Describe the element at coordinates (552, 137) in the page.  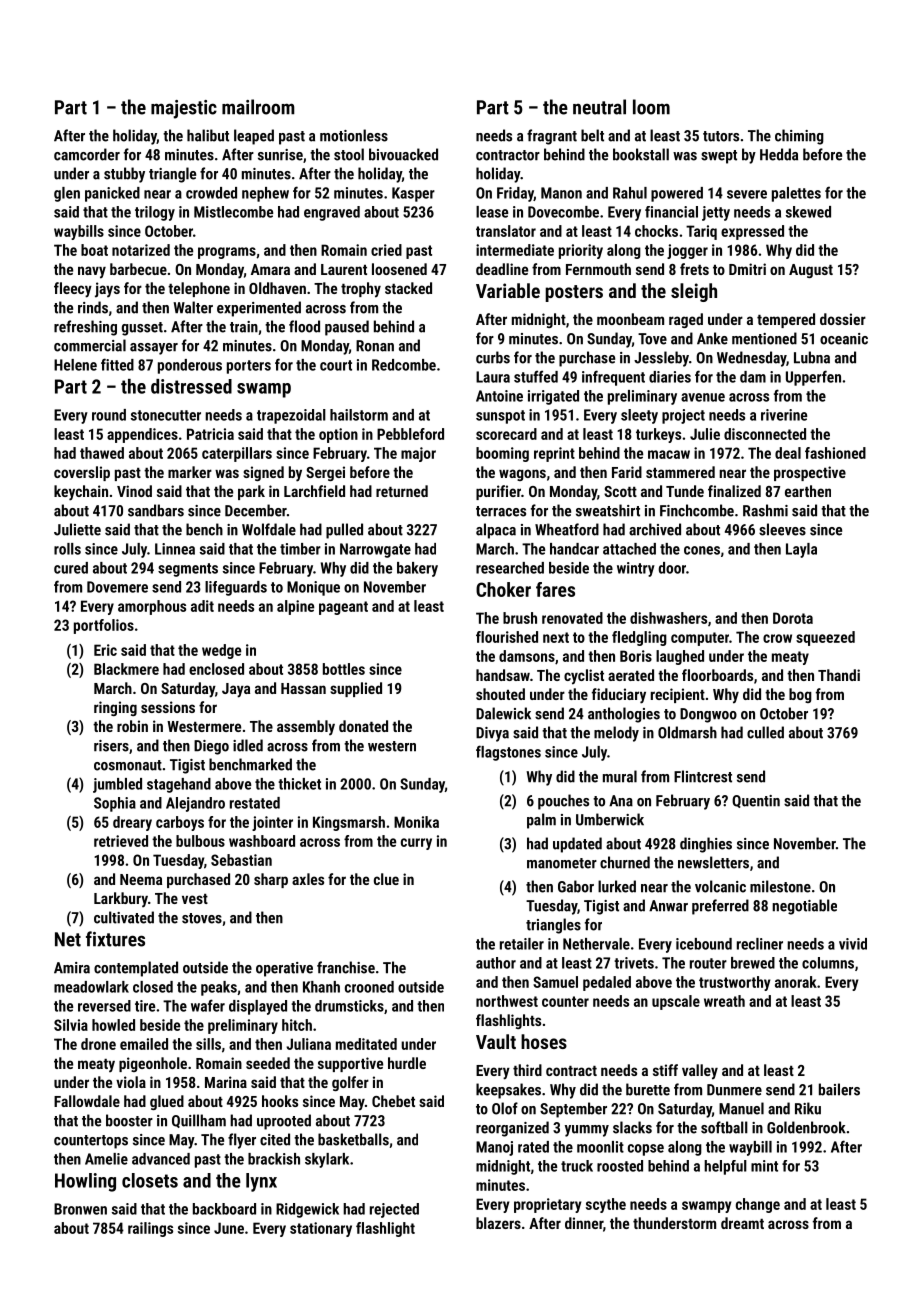
I see `fragrant` at that location.
